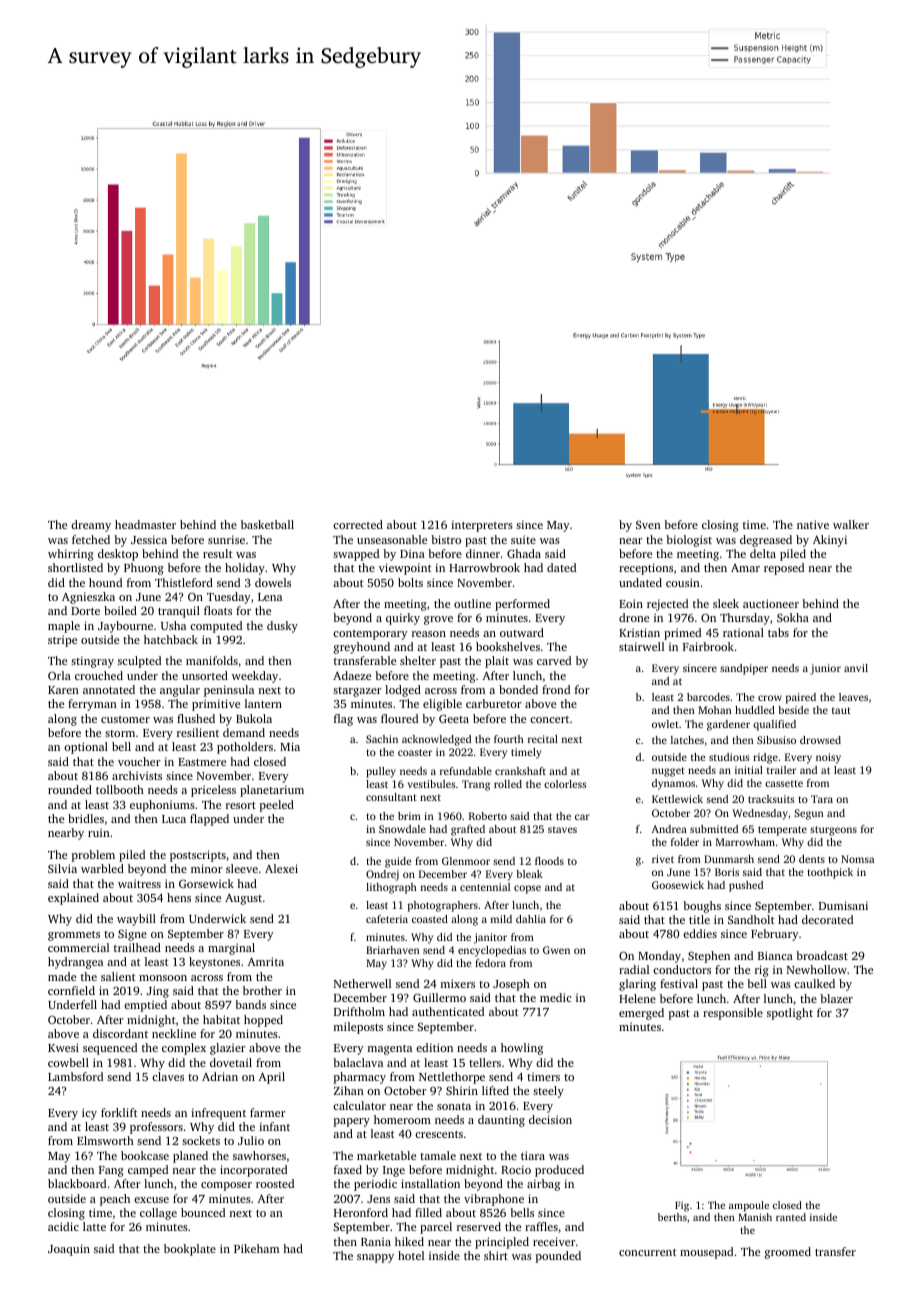 This document has width=924, height=1308. What do you see at coordinates (687, 740) in the document?
I see `latches` at bounding box center [687, 740].
